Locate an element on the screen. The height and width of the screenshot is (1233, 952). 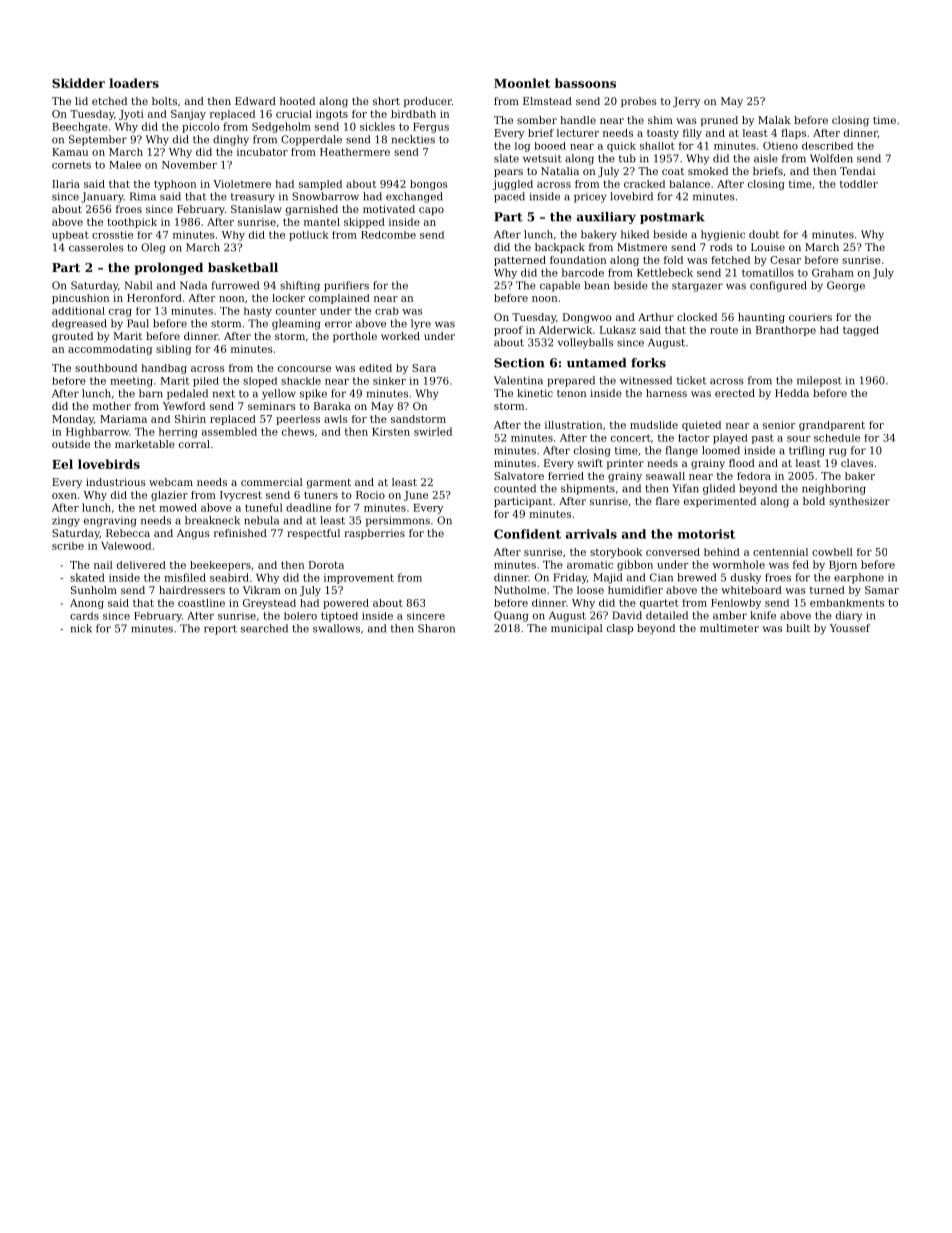
nick is located at coordinates (81, 628).
